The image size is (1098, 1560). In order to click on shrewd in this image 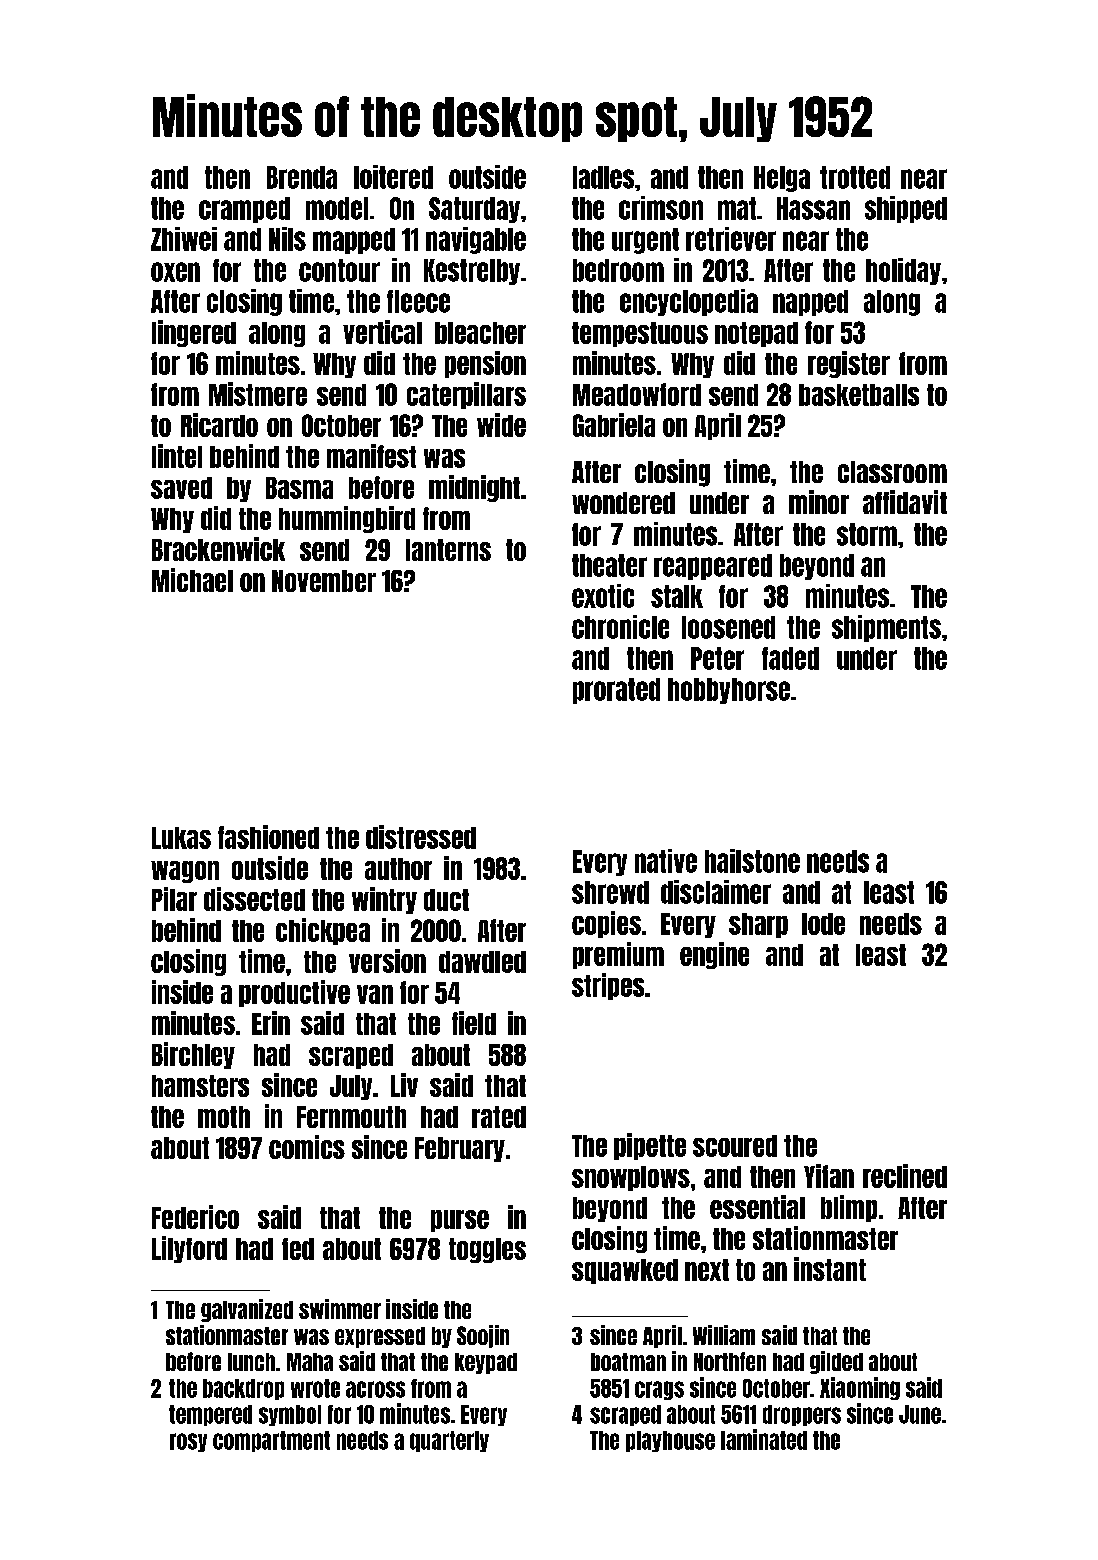, I will do `click(610, 892)`.
